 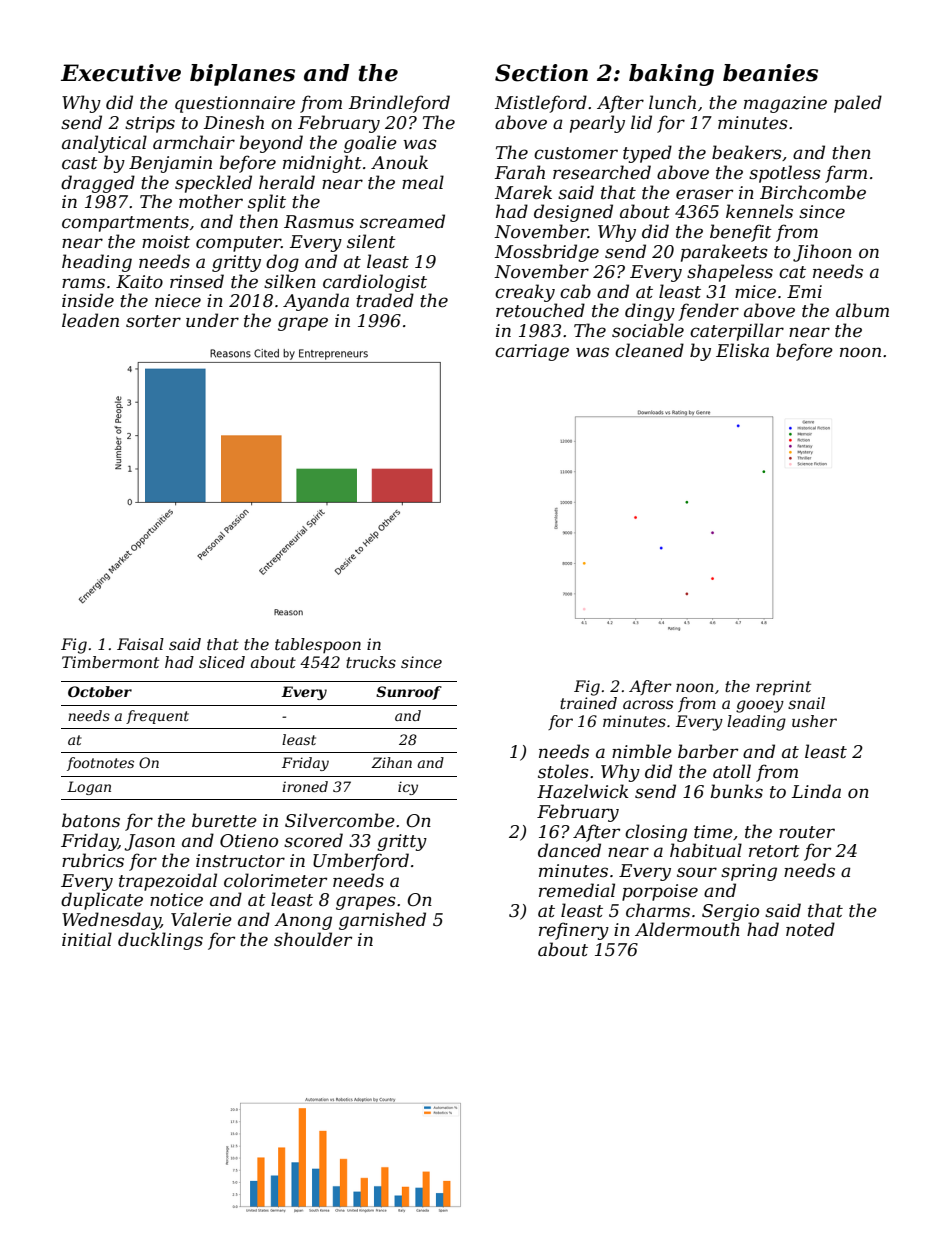 I want to click on Mistleford, so click(x=541, y=104).
